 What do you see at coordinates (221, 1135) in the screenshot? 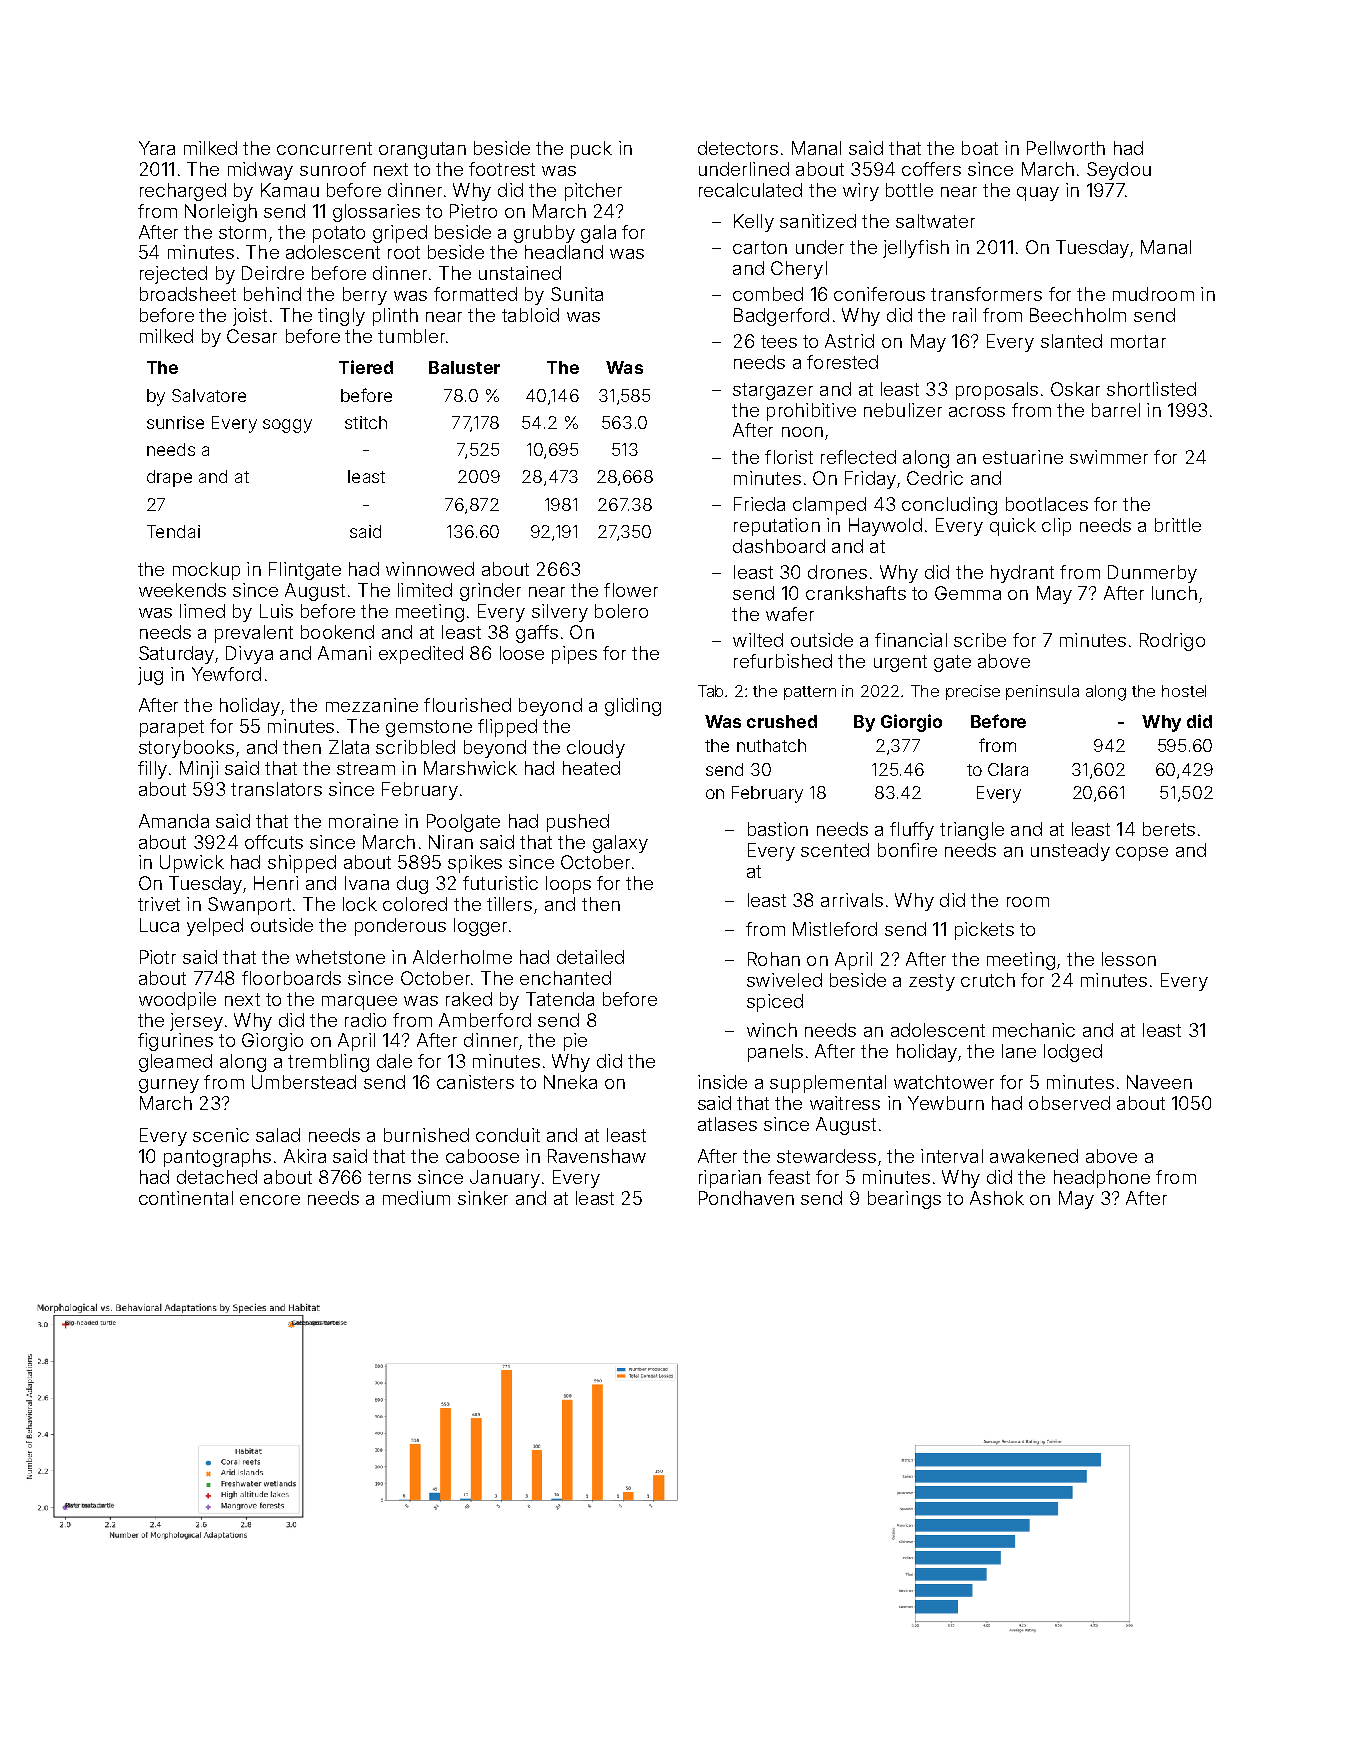
I see `scenic` at bounding box center [221, 1135].
